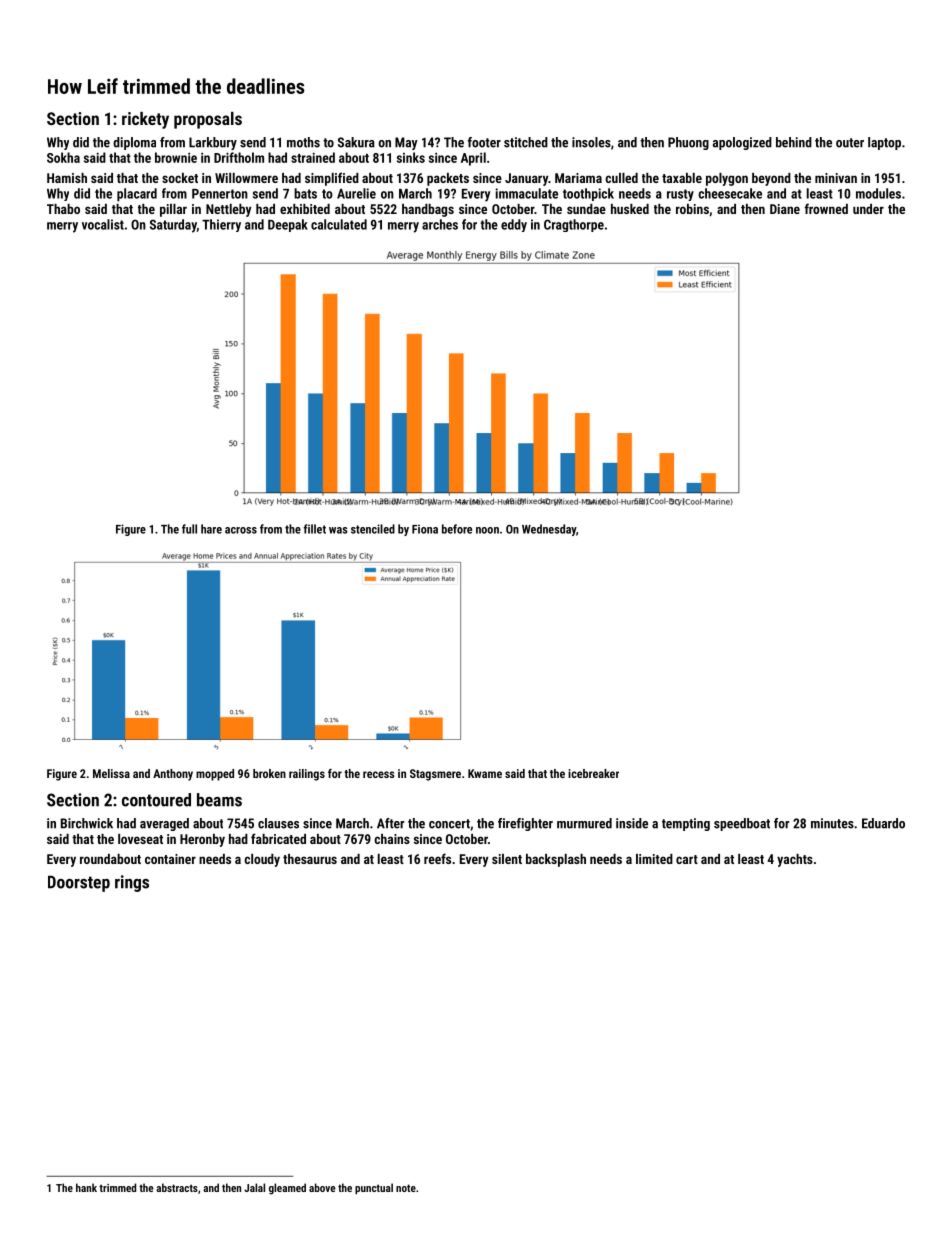 This screenshot has height=1233, width=952. I want to click on punctual, so click(374, 1189).
